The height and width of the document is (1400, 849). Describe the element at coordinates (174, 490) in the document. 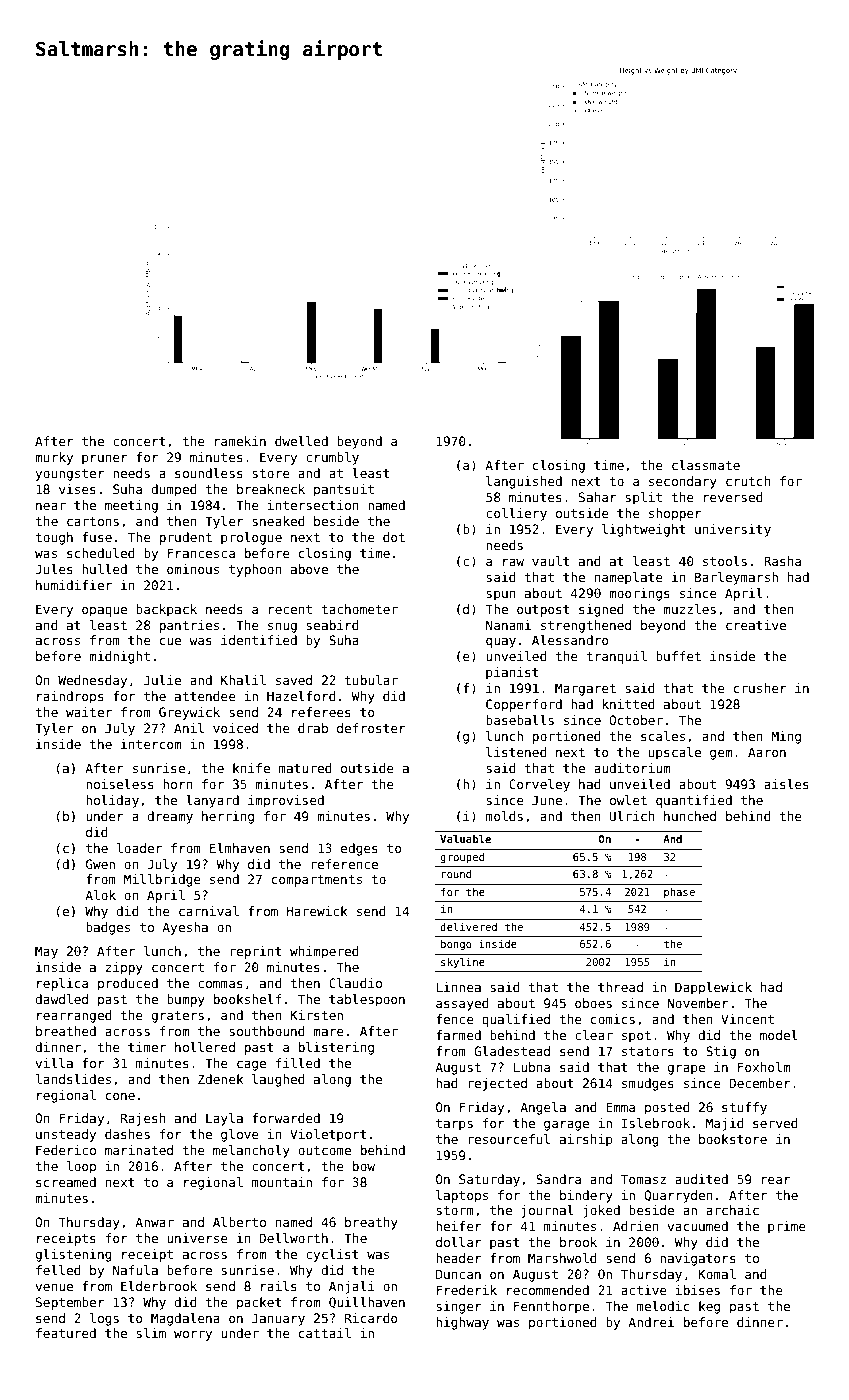

I see `dumped` at that location.
